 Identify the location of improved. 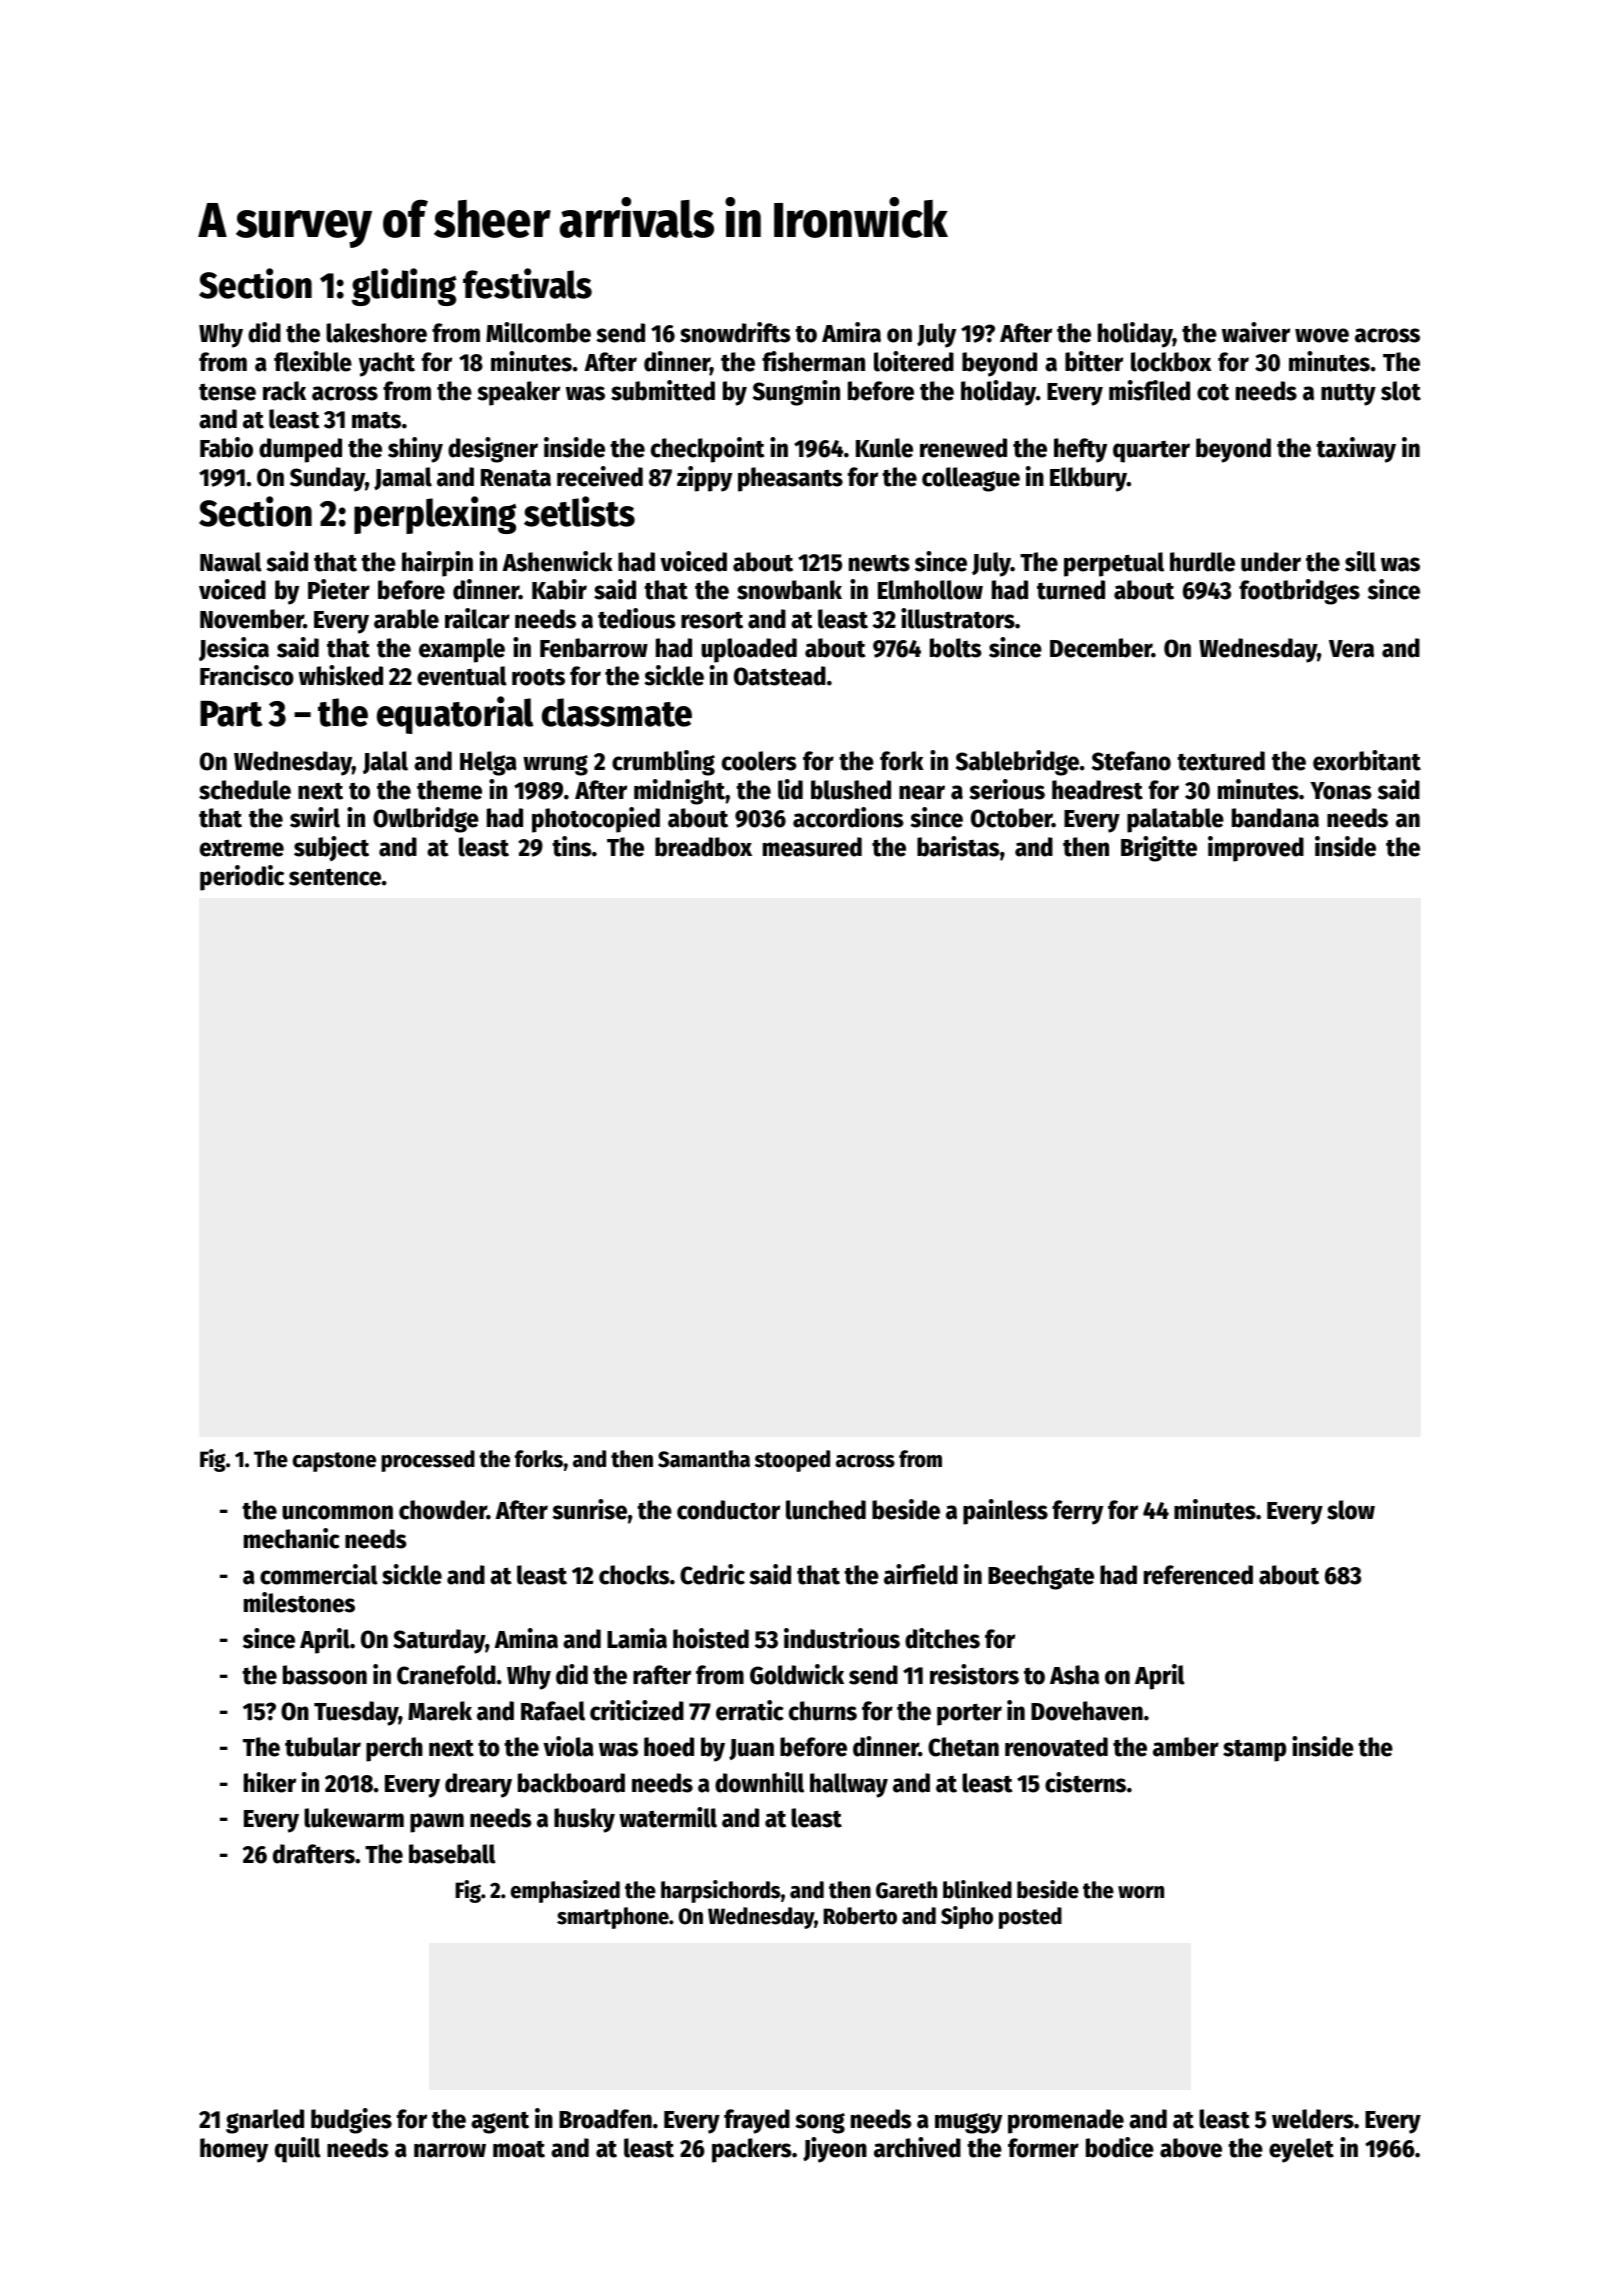
(1256, 849).
